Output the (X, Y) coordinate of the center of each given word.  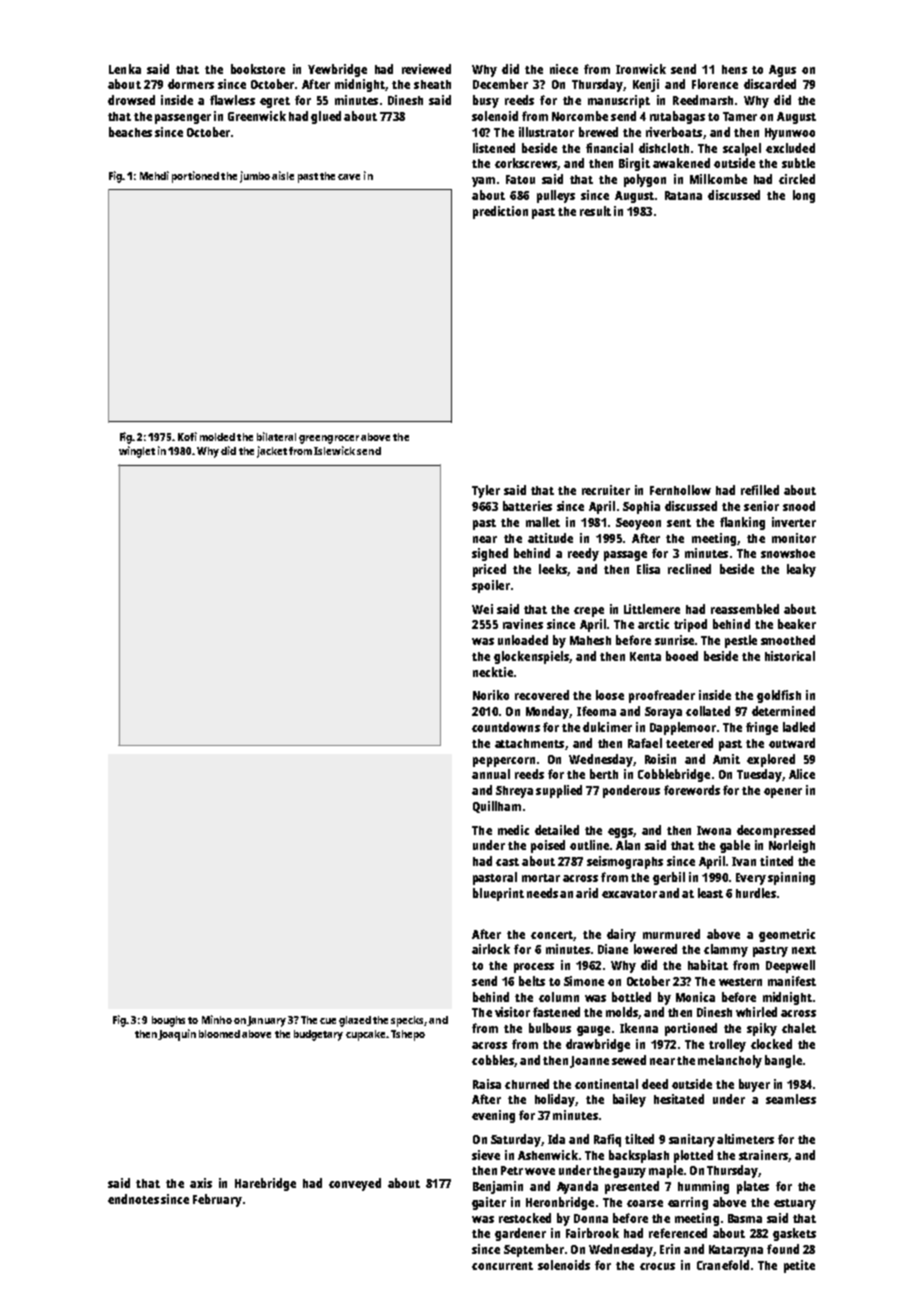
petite (799, 1266)
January (266, 1021)
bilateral (276, 436)
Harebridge (265, 1184)
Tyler (486, 491)
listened (494, 148)
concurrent (502, 1266)
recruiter (606, 490)
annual (491, 774)
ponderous (631, 791)
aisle (283, 175)
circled (797, 179)
